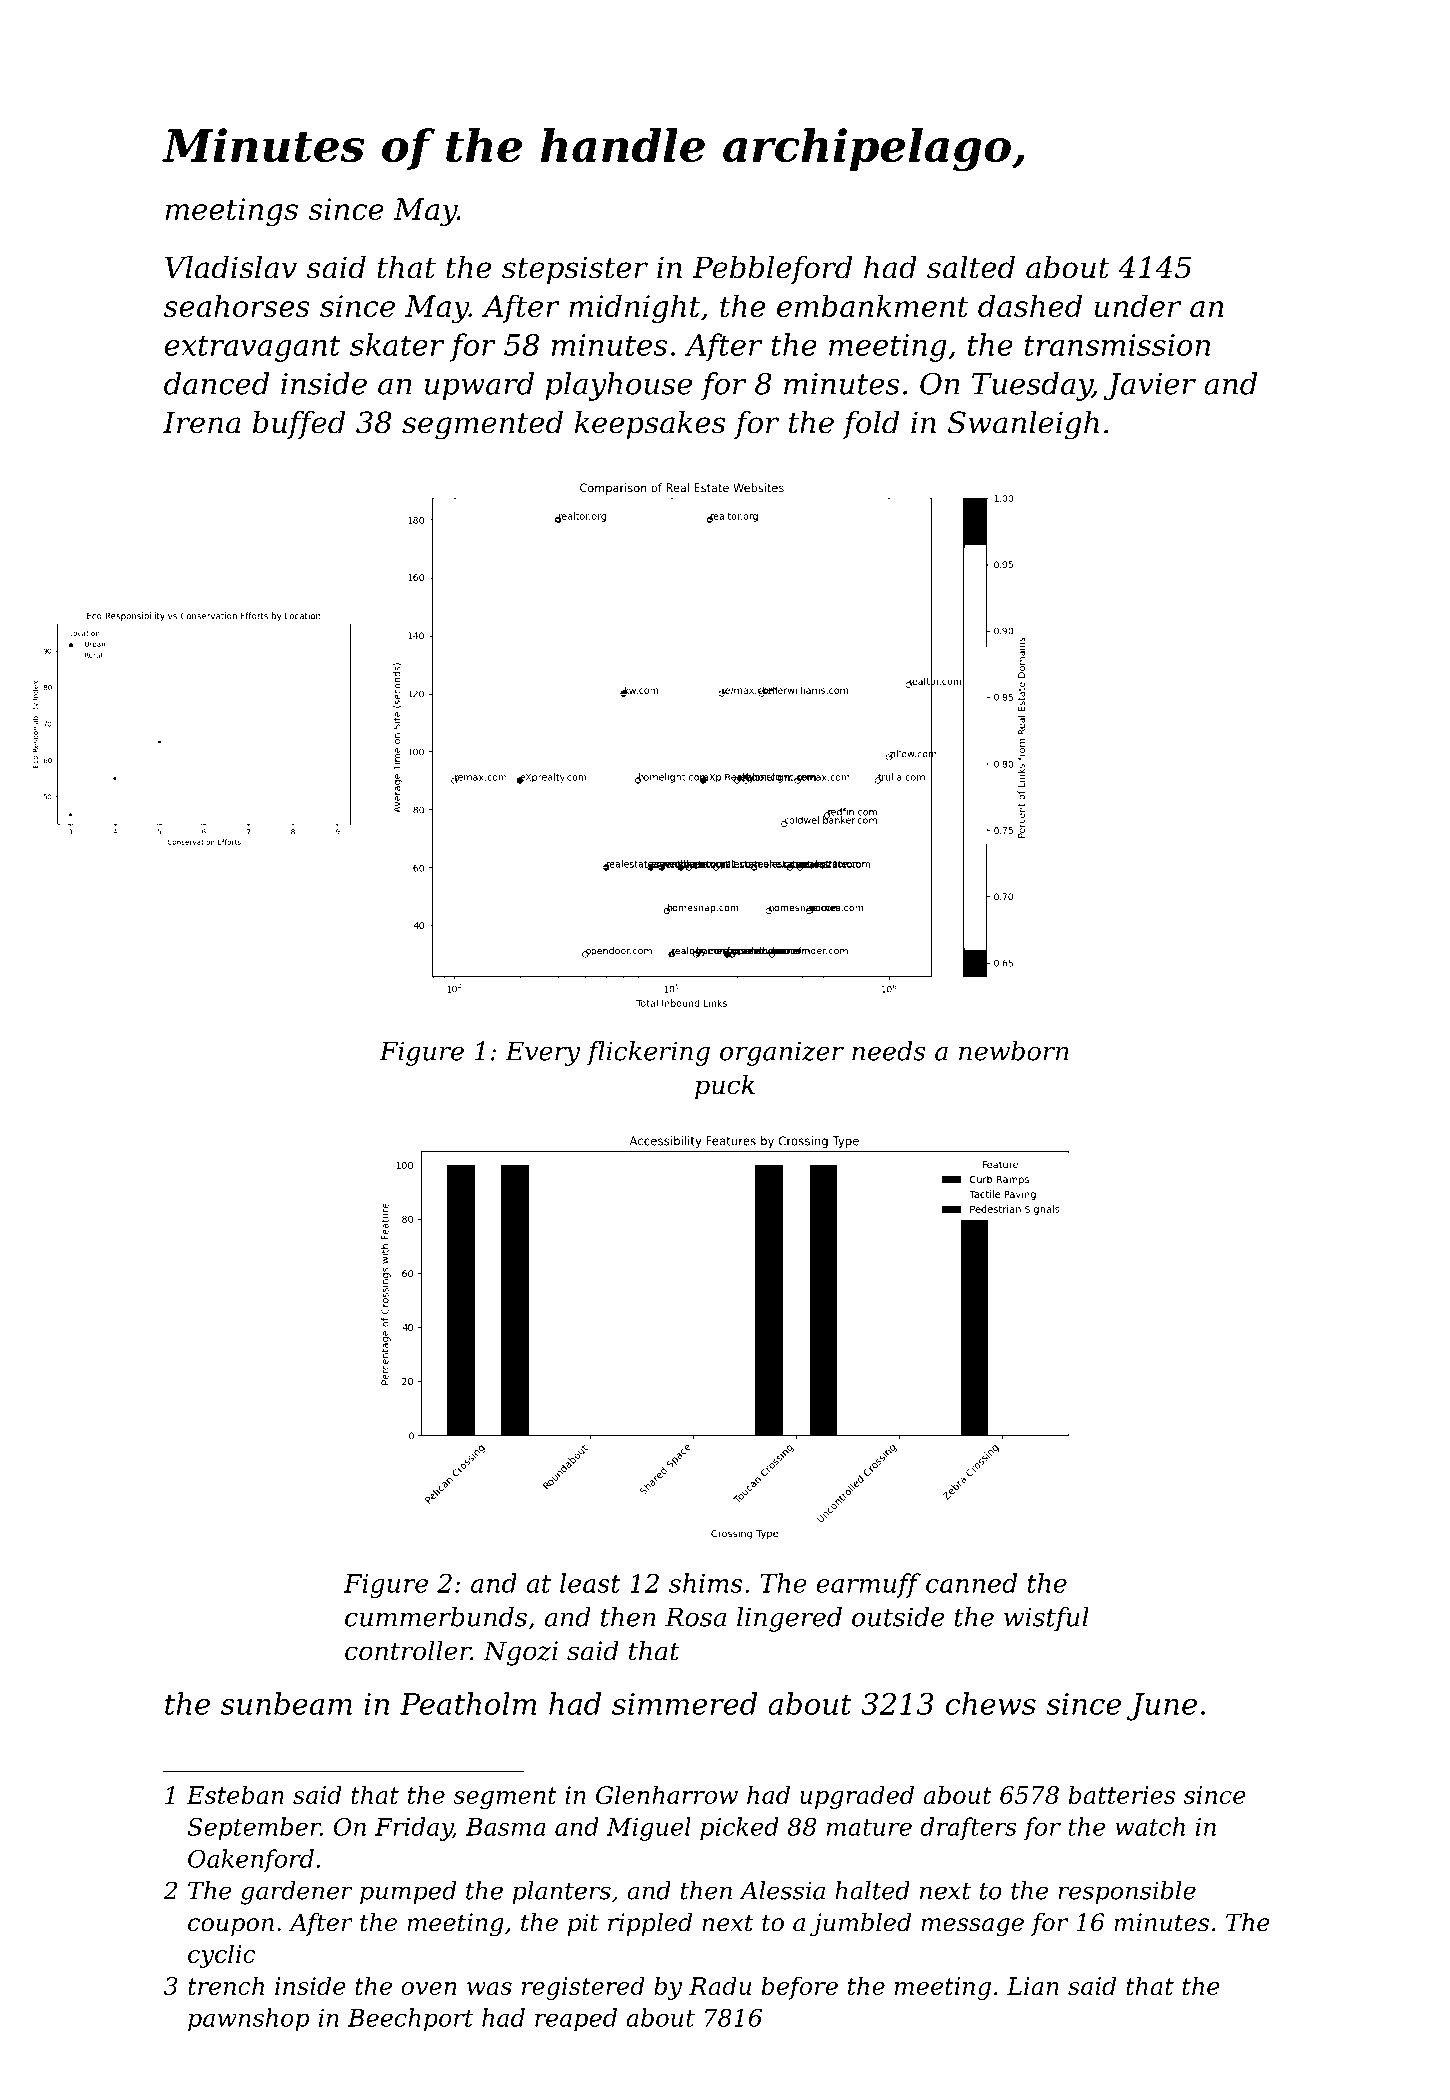 Image resolution: width=1450 pixels, height=2100 pixels. What do you see at coordinates (436, 1617) in the screenshot?
I see `cummerbunds` at bounding box center [436, 1617].
